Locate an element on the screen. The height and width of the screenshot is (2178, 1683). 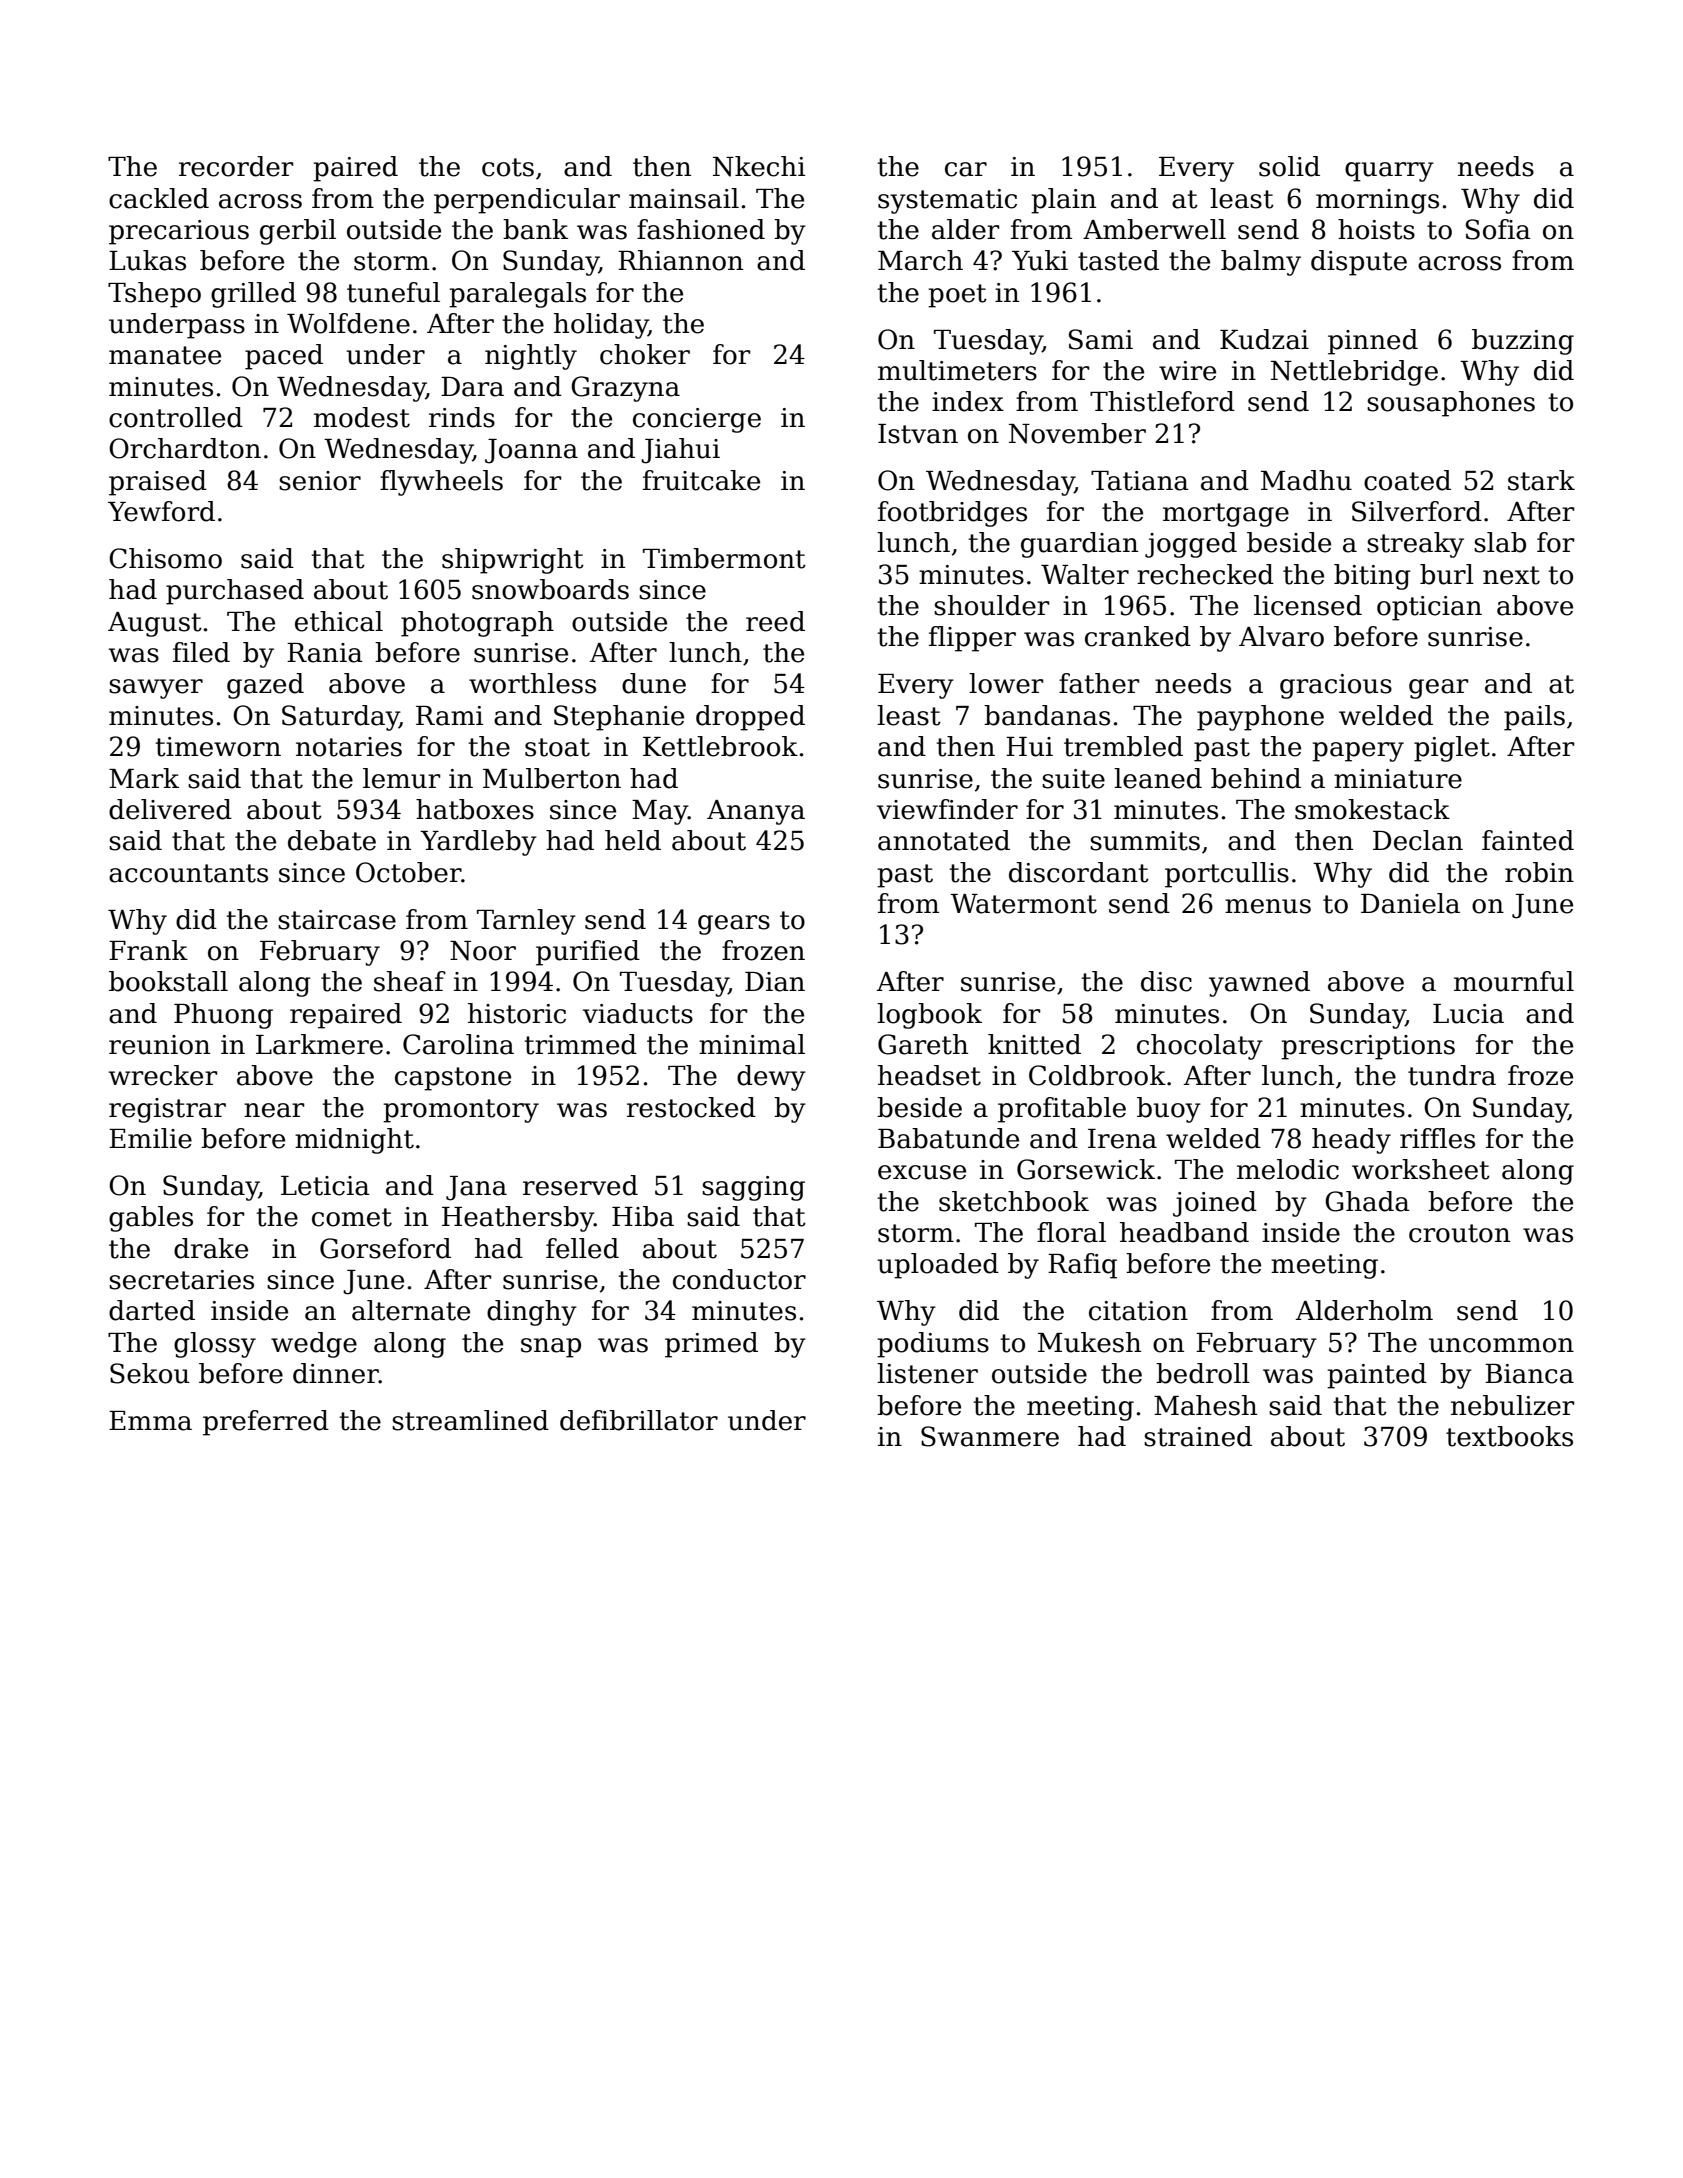
strained is located at coordinates (1198, 1436).
